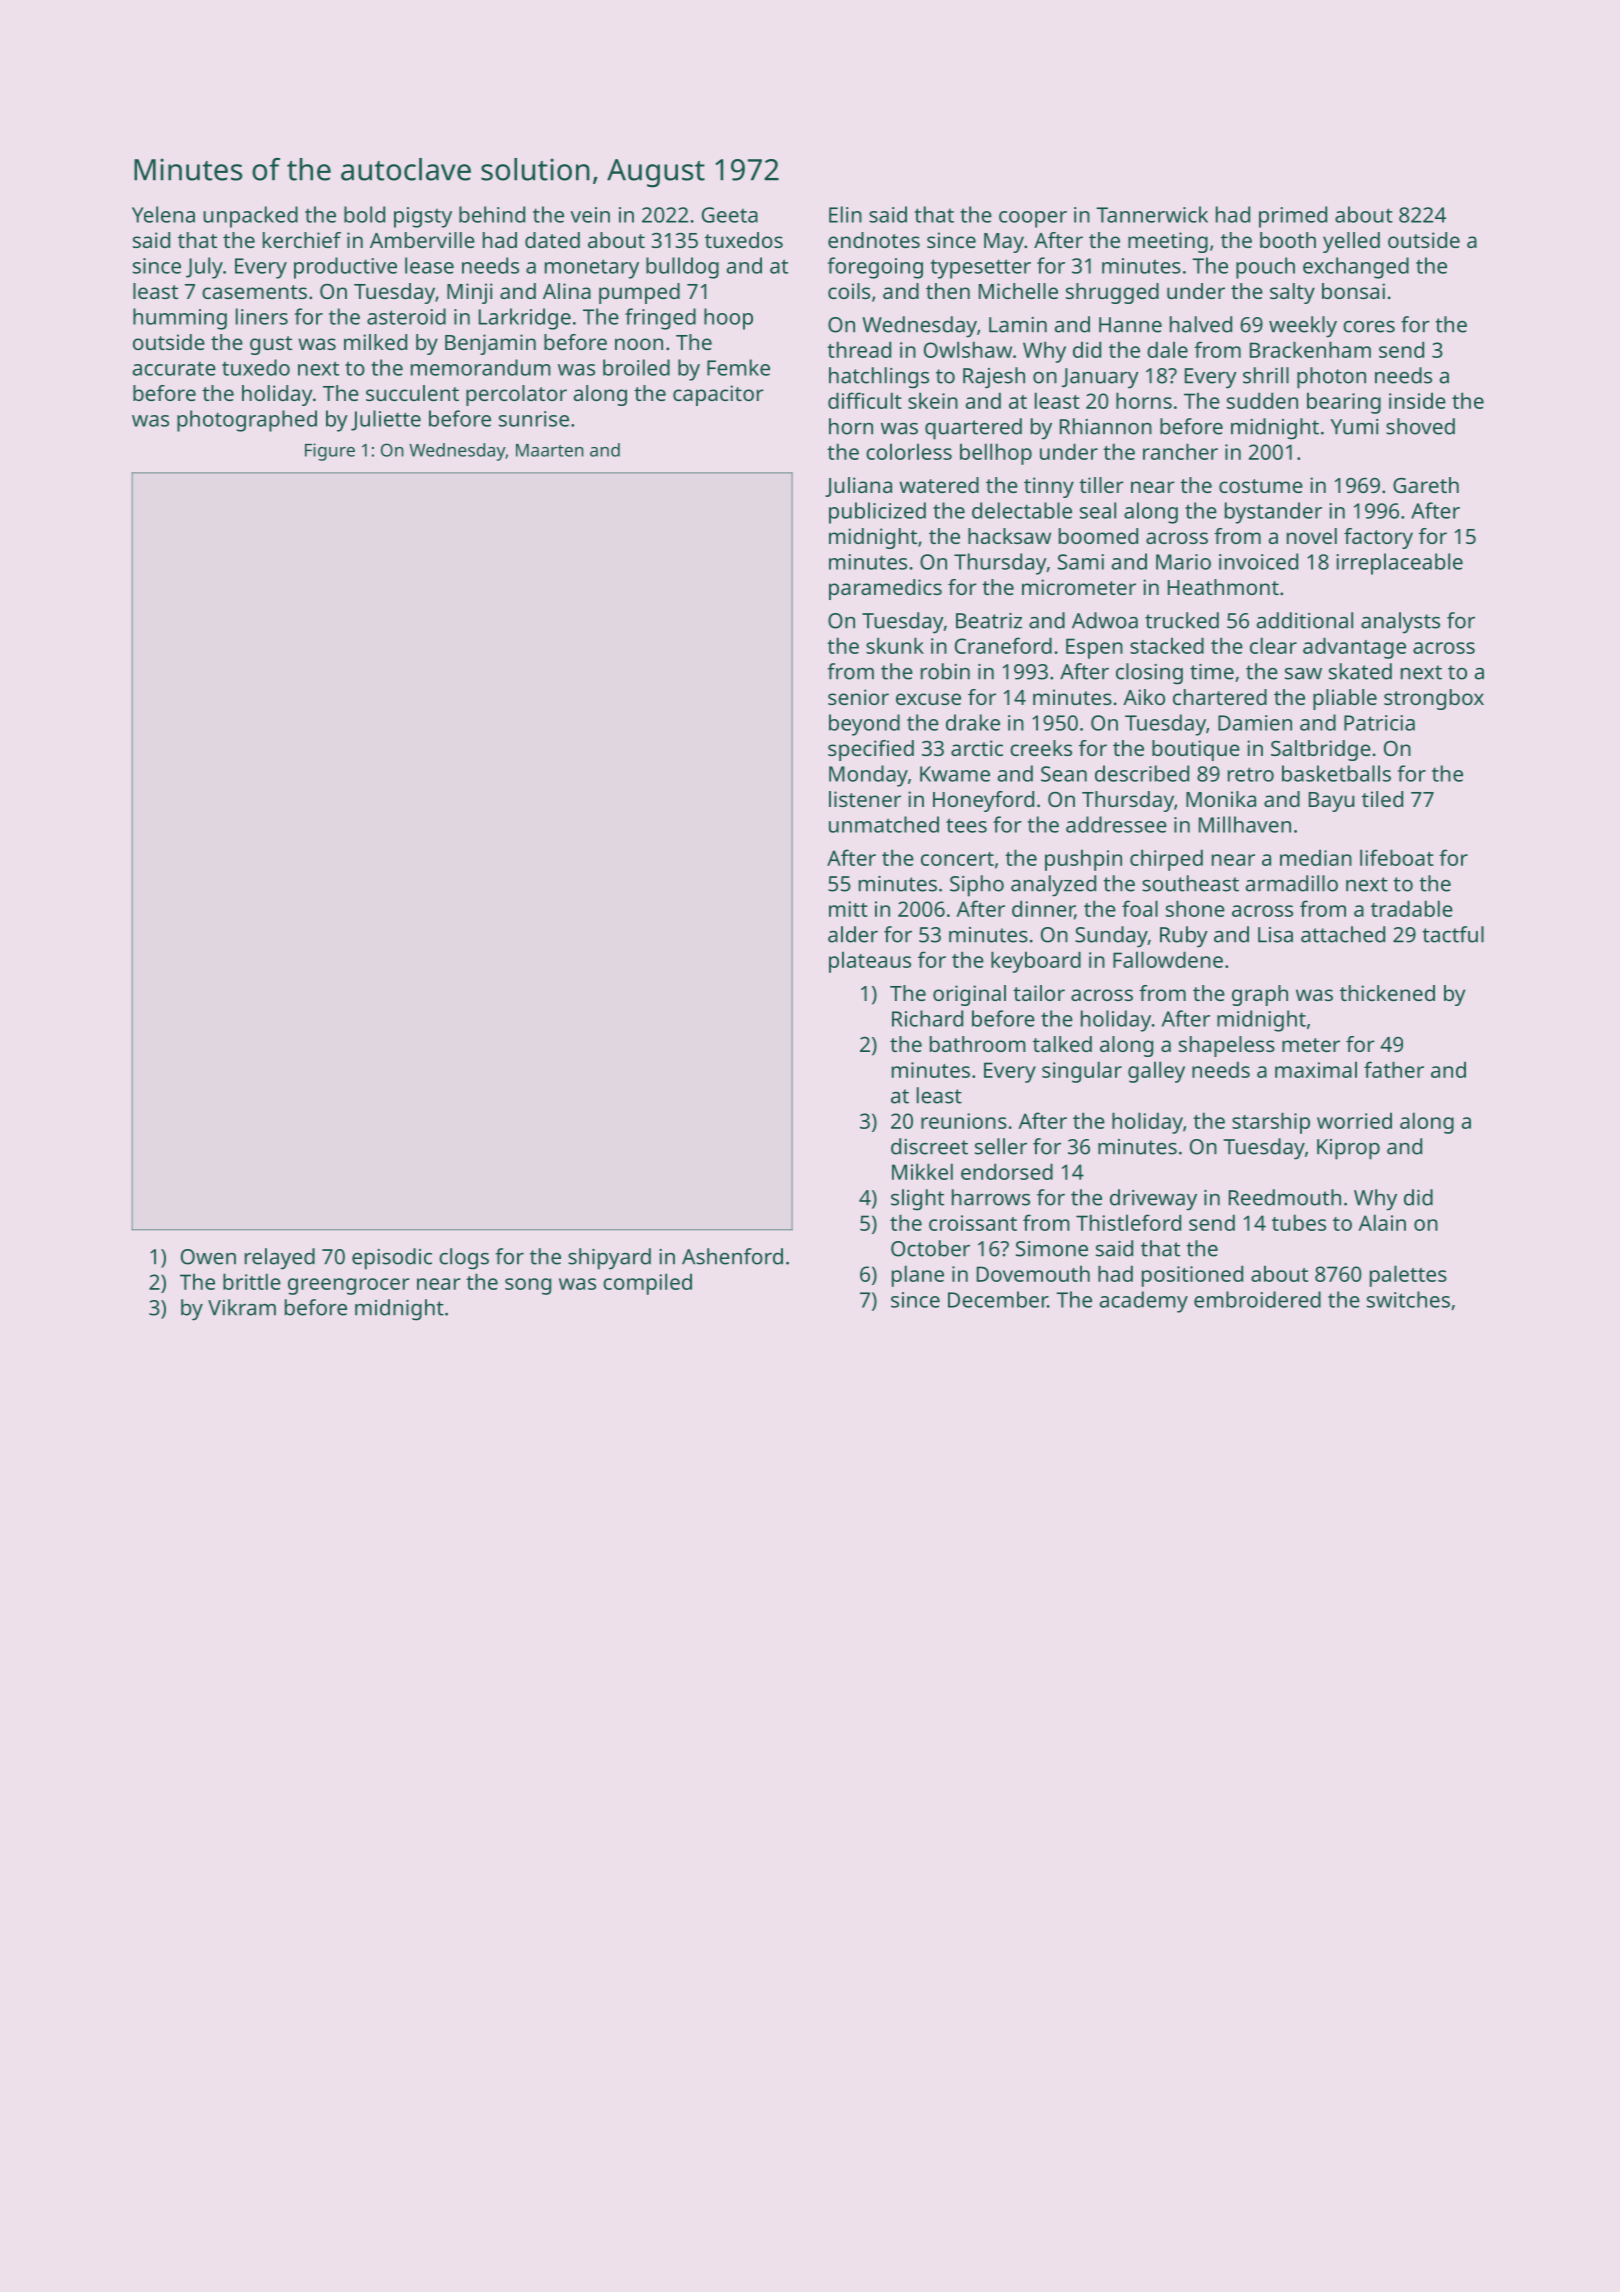  What do you see at coordinates (885, 589) in the image?
I see `paramedics` at bounding box center [885, 589].
